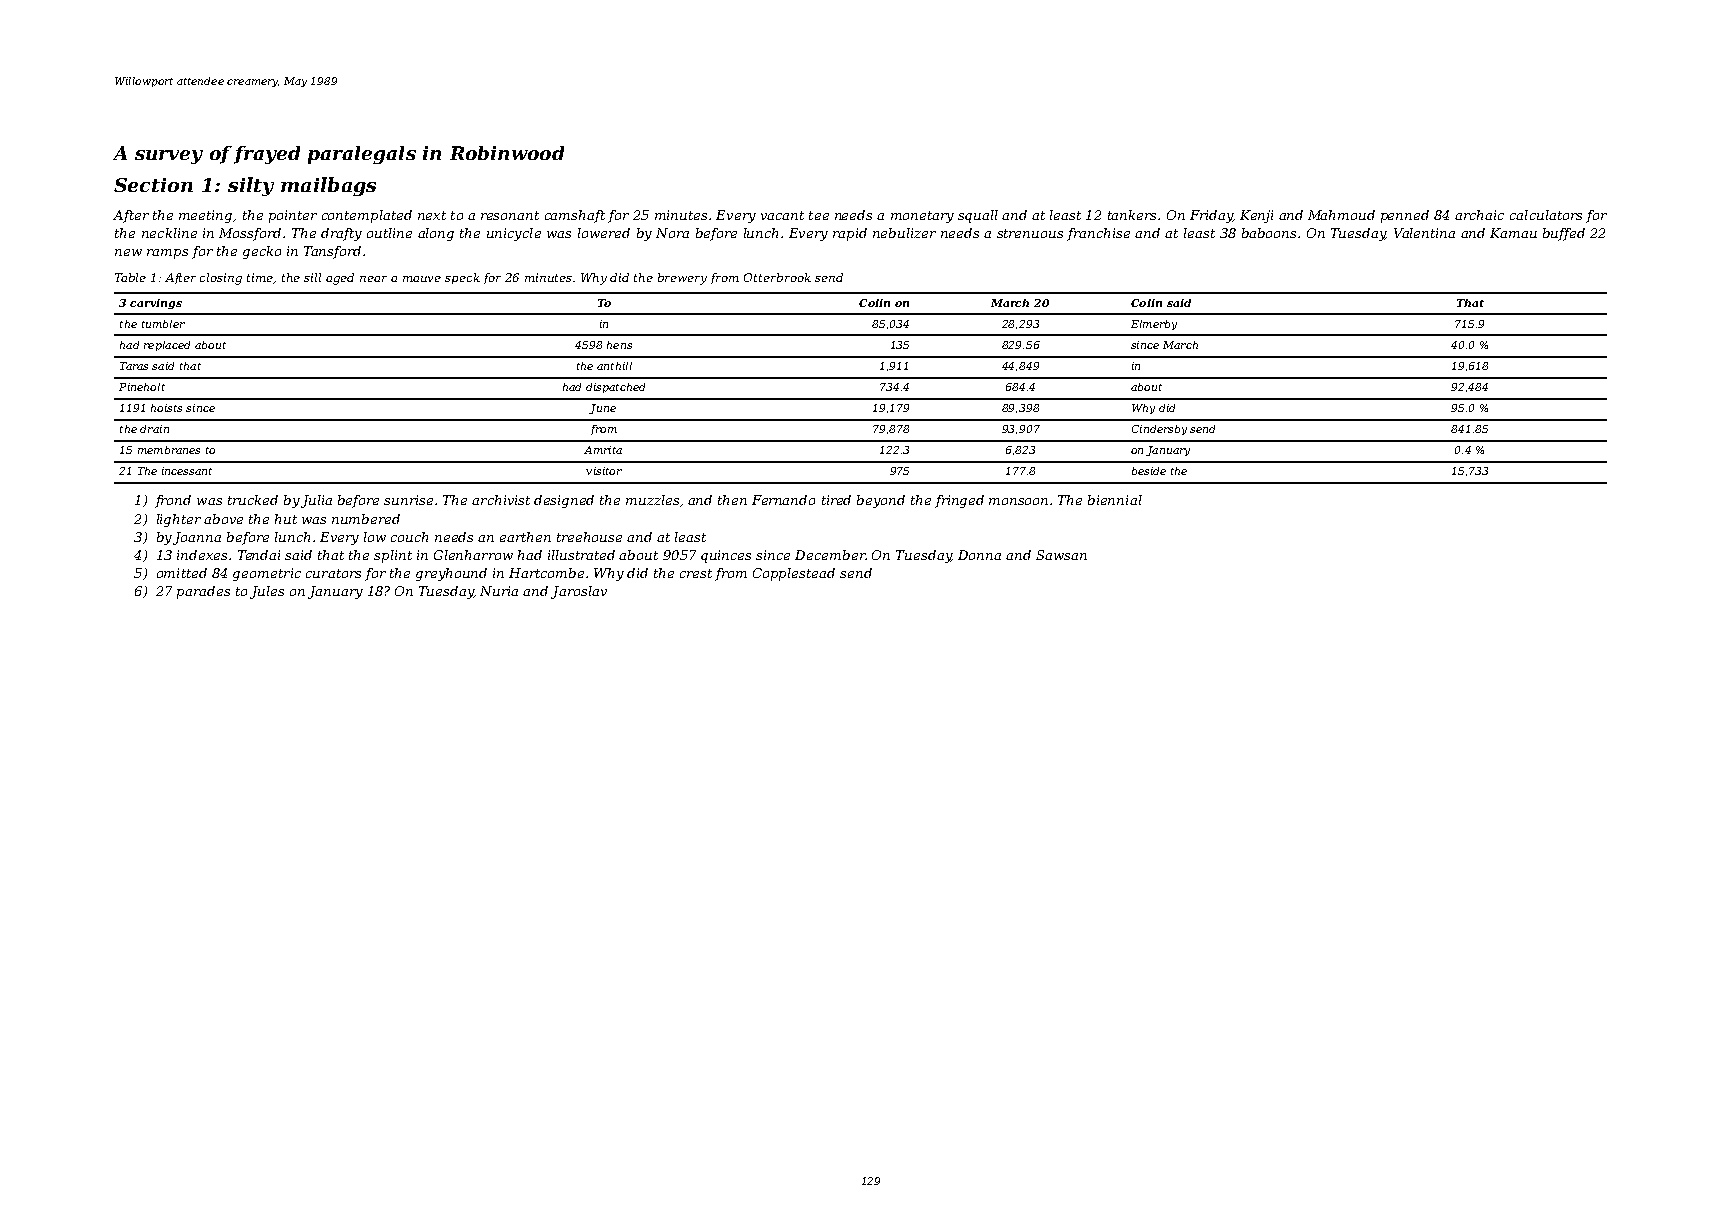 This page has width=1721, height=1217. I want to click on silty, so click(251, 186).
